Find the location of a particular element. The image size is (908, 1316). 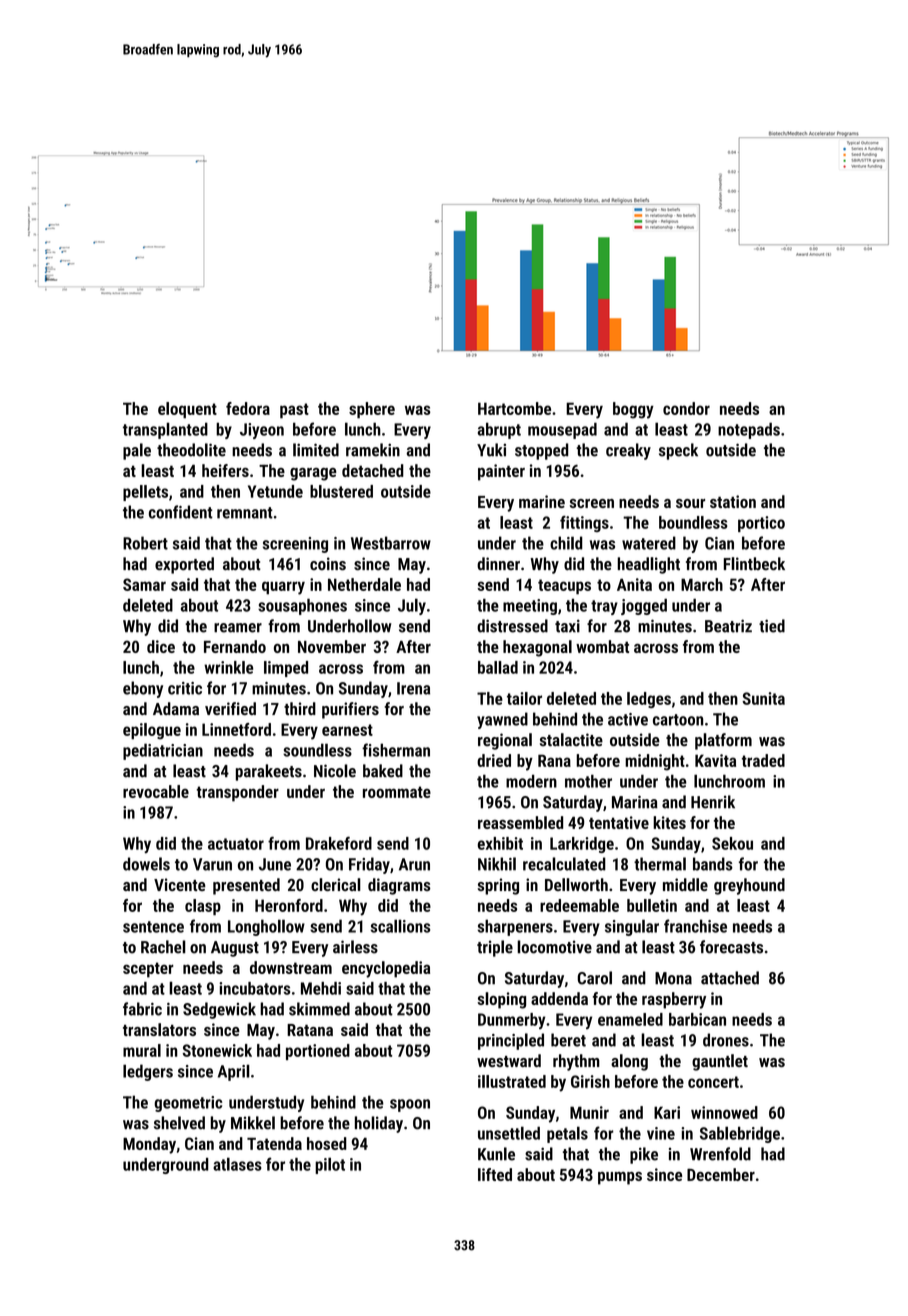

remnant is located at coordinates (245, 513).
